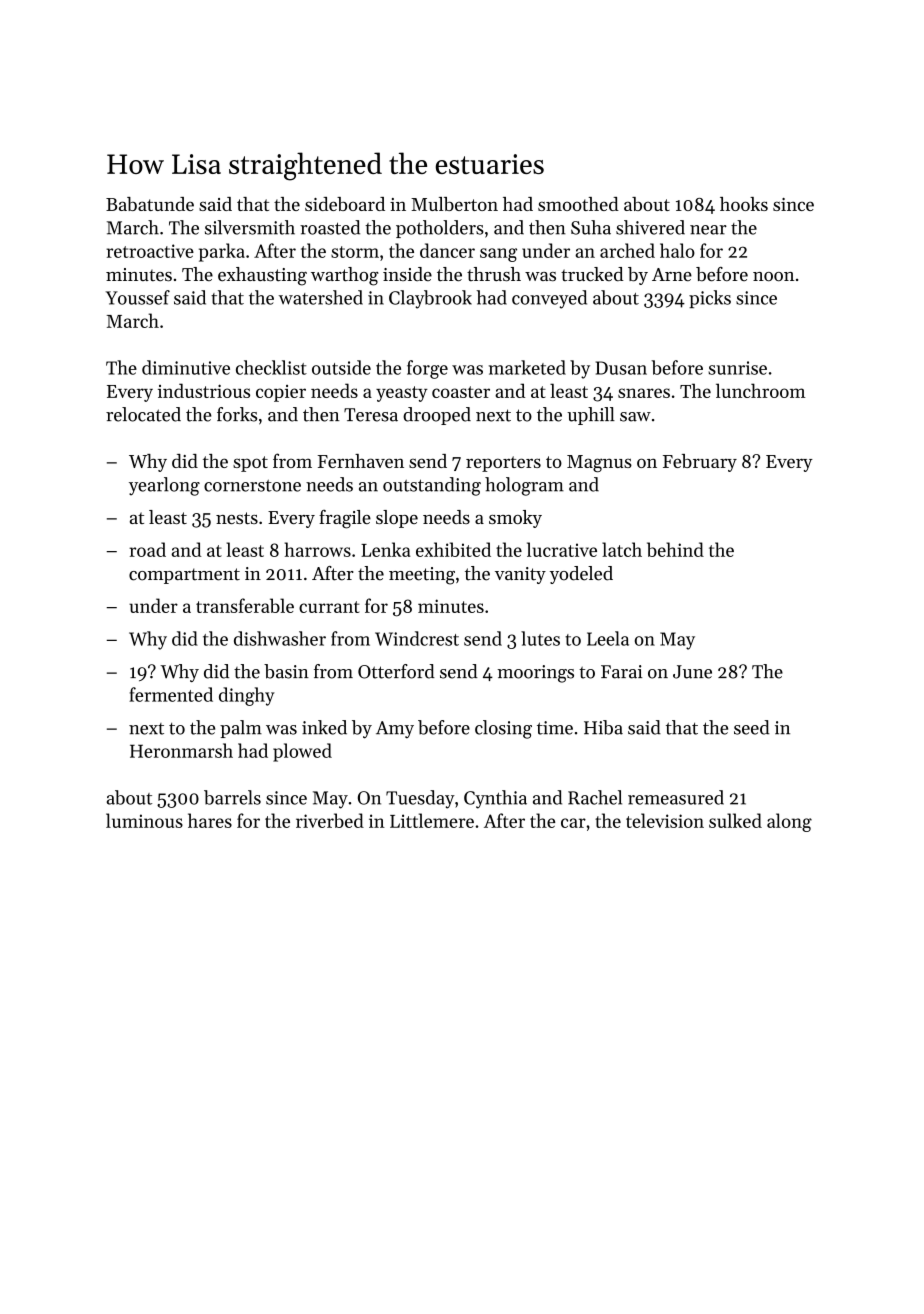  What do you see at coordinates (675, 549) in the screenshot?
I see `behind` at bounding box center [675, 549].
